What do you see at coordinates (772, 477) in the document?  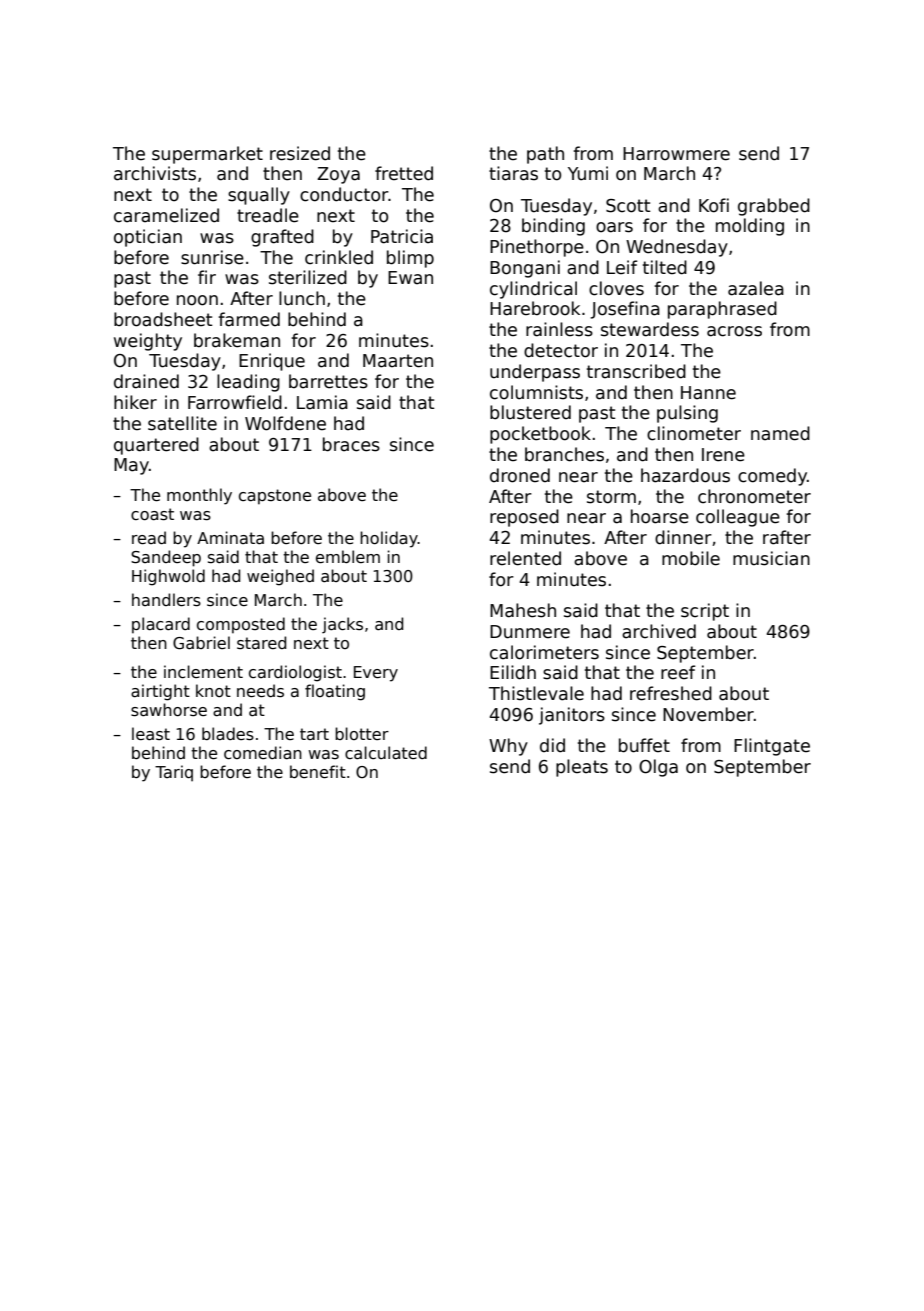 I see `comedy` at bounding box center [772, 477].
